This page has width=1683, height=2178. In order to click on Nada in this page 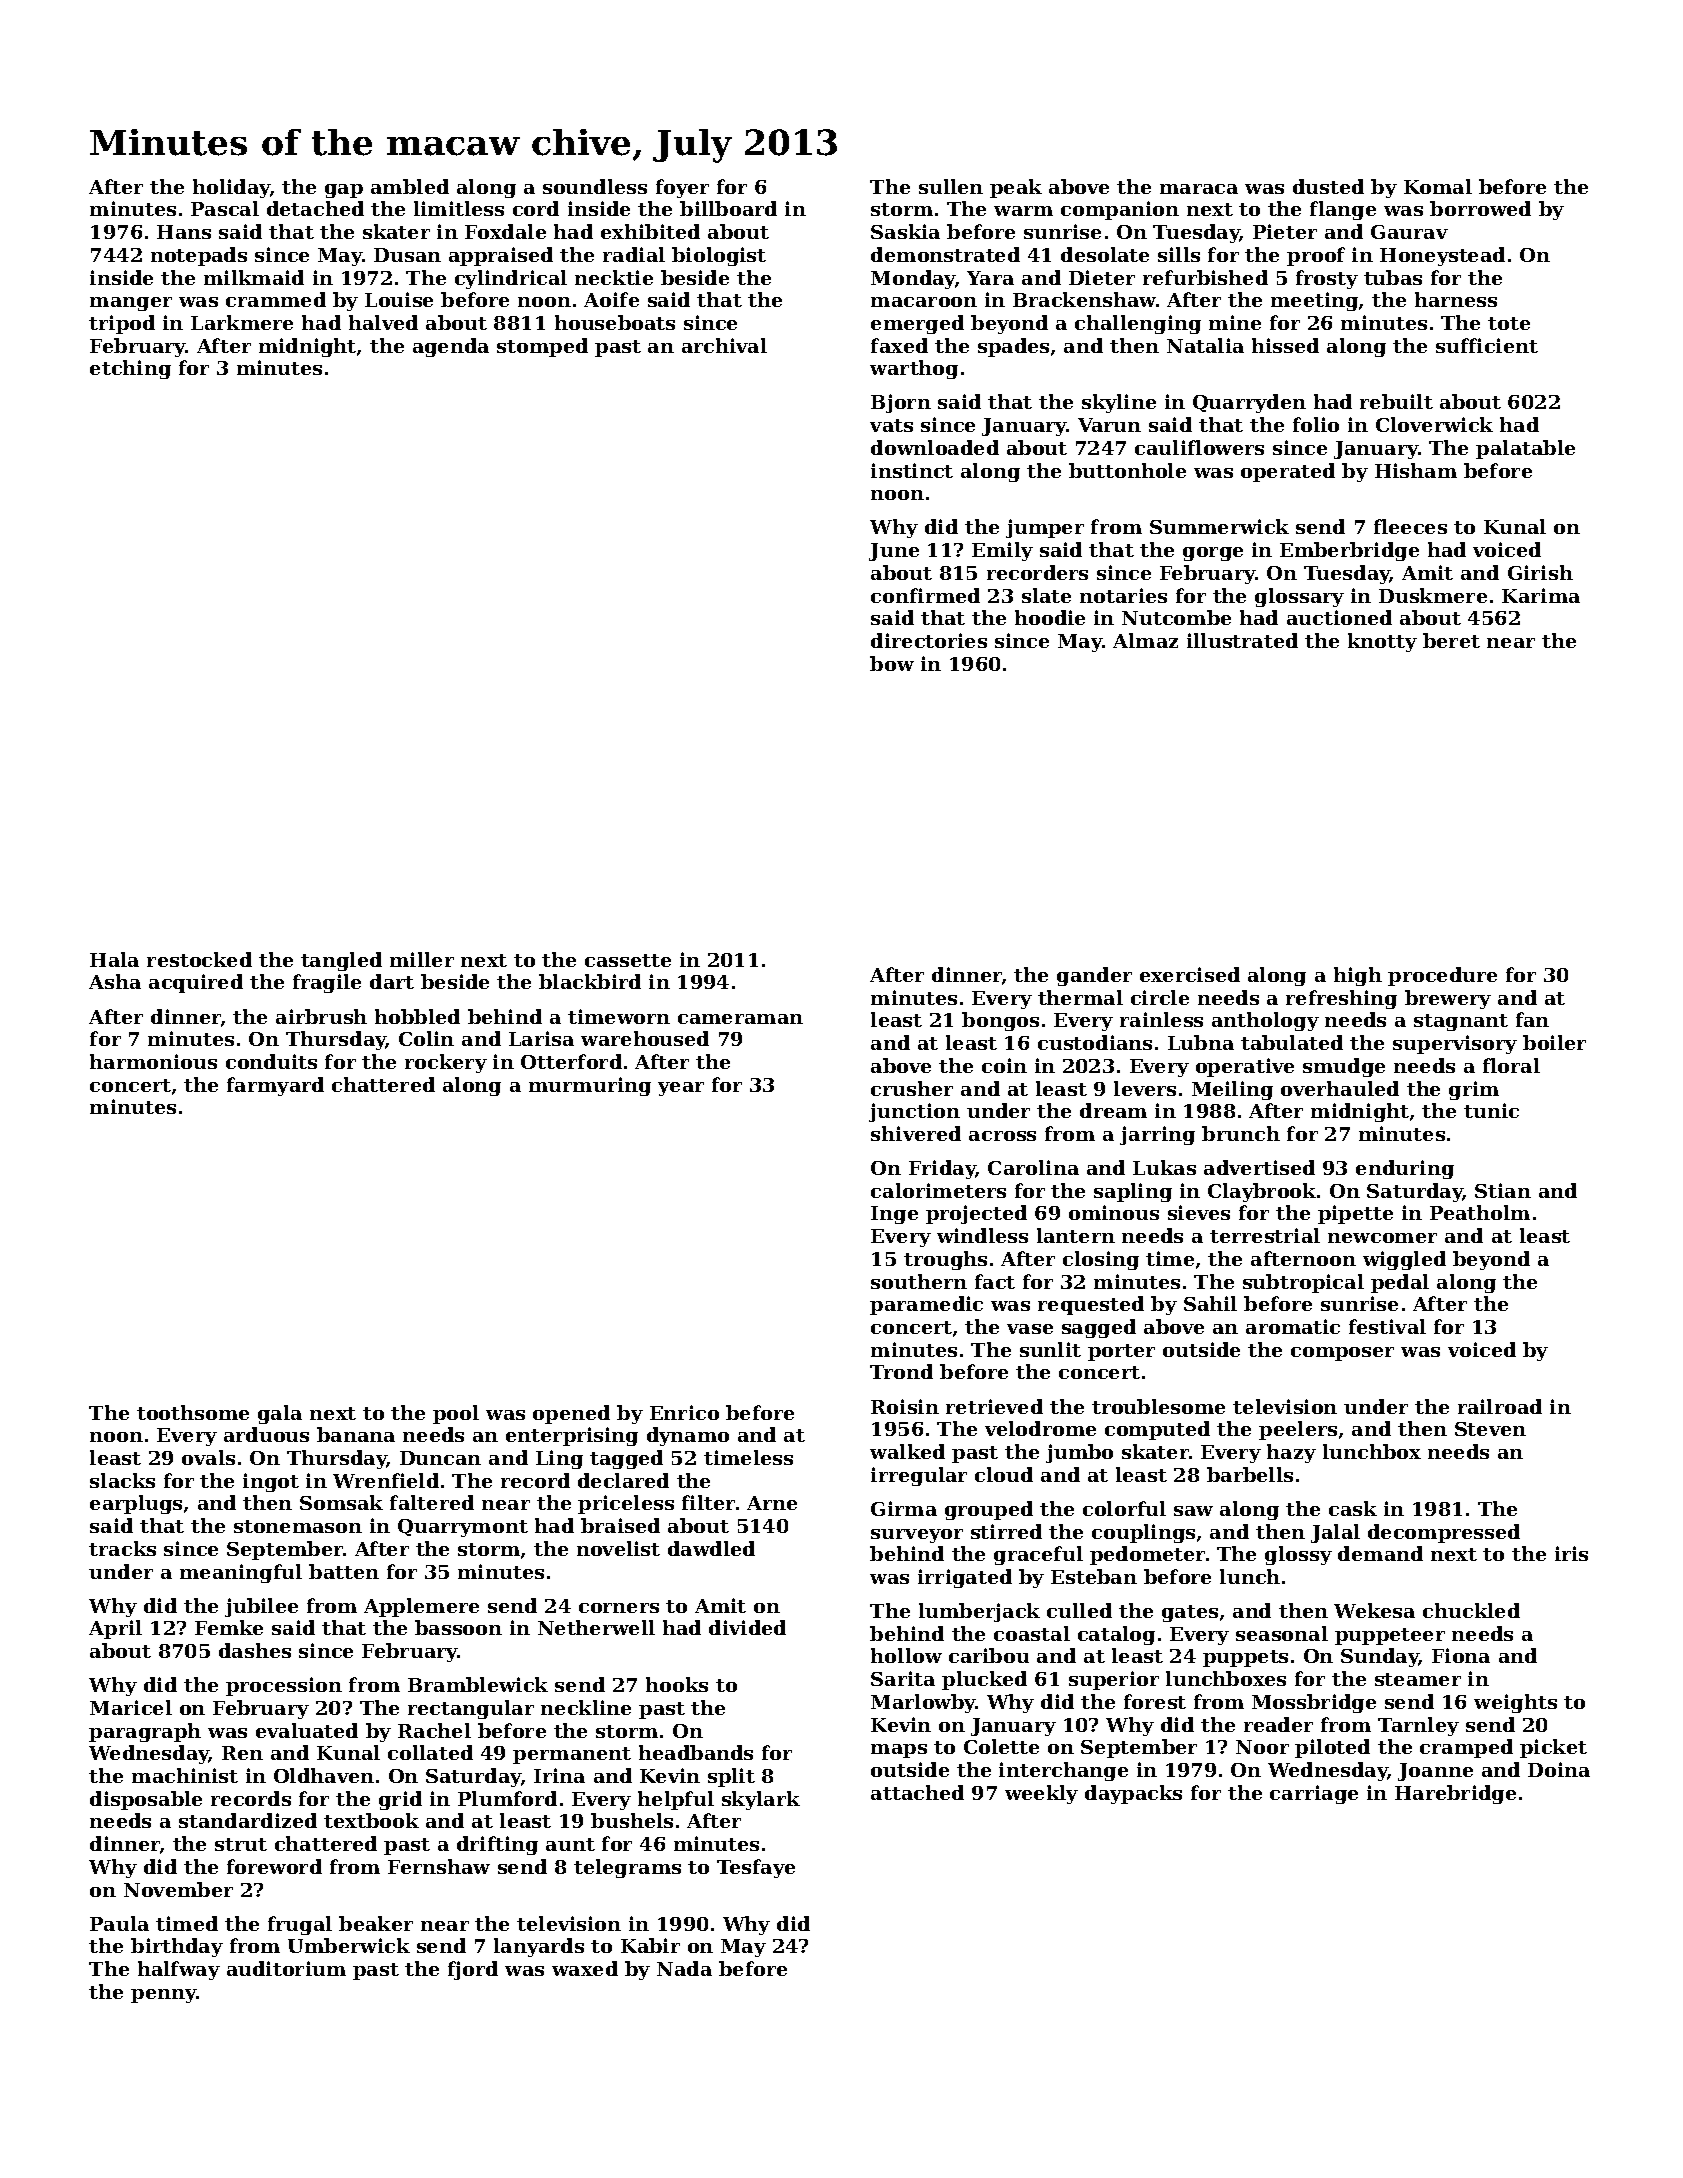, I will do `click(684, 1968)`.
